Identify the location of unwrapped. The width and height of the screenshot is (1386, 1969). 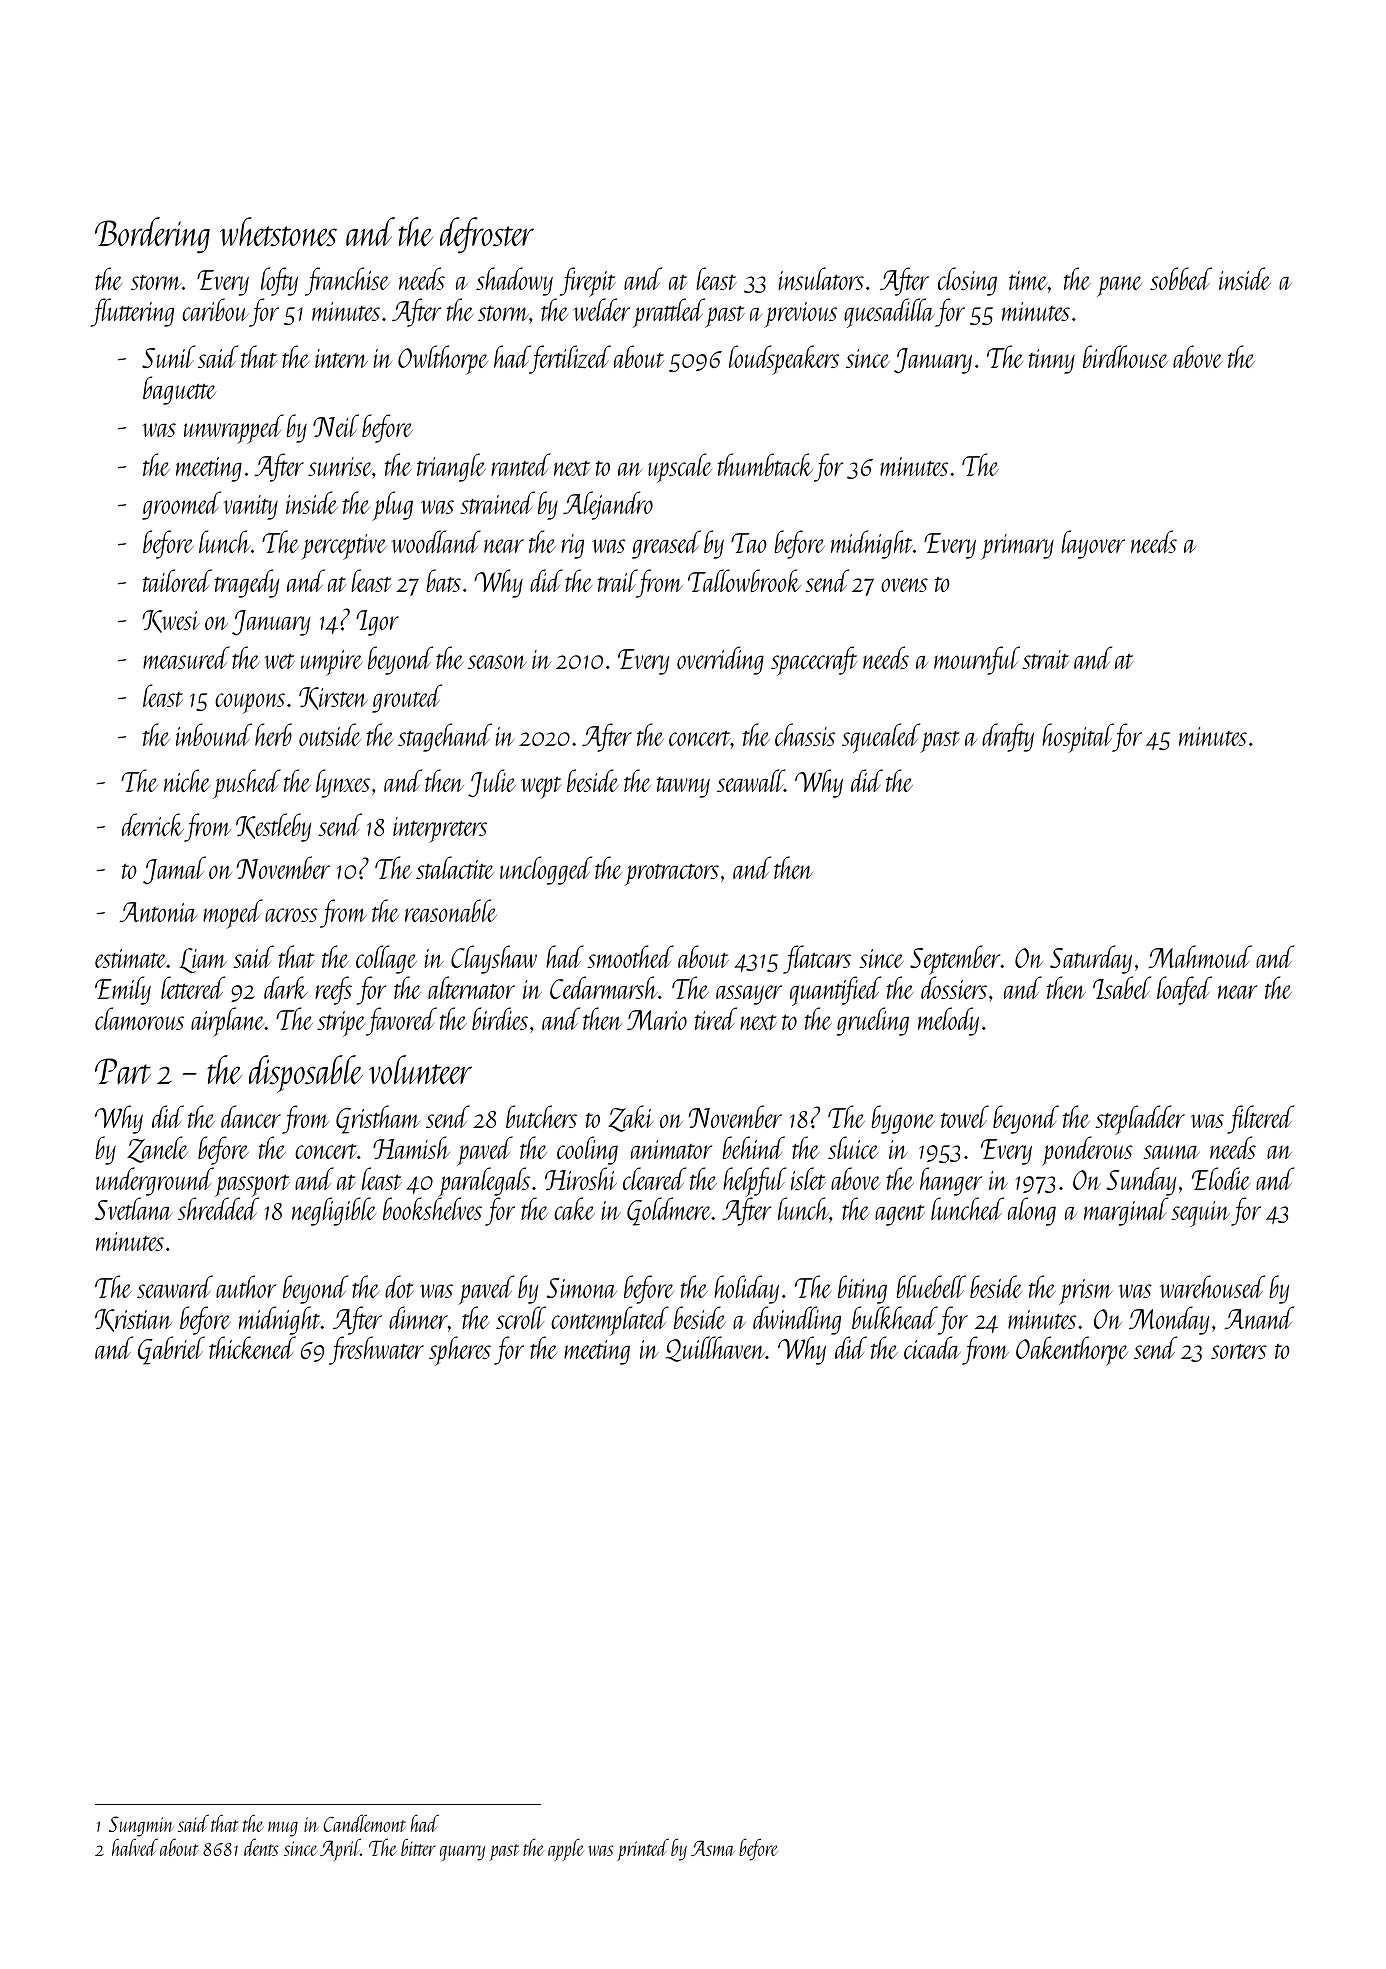
(234, 429).
